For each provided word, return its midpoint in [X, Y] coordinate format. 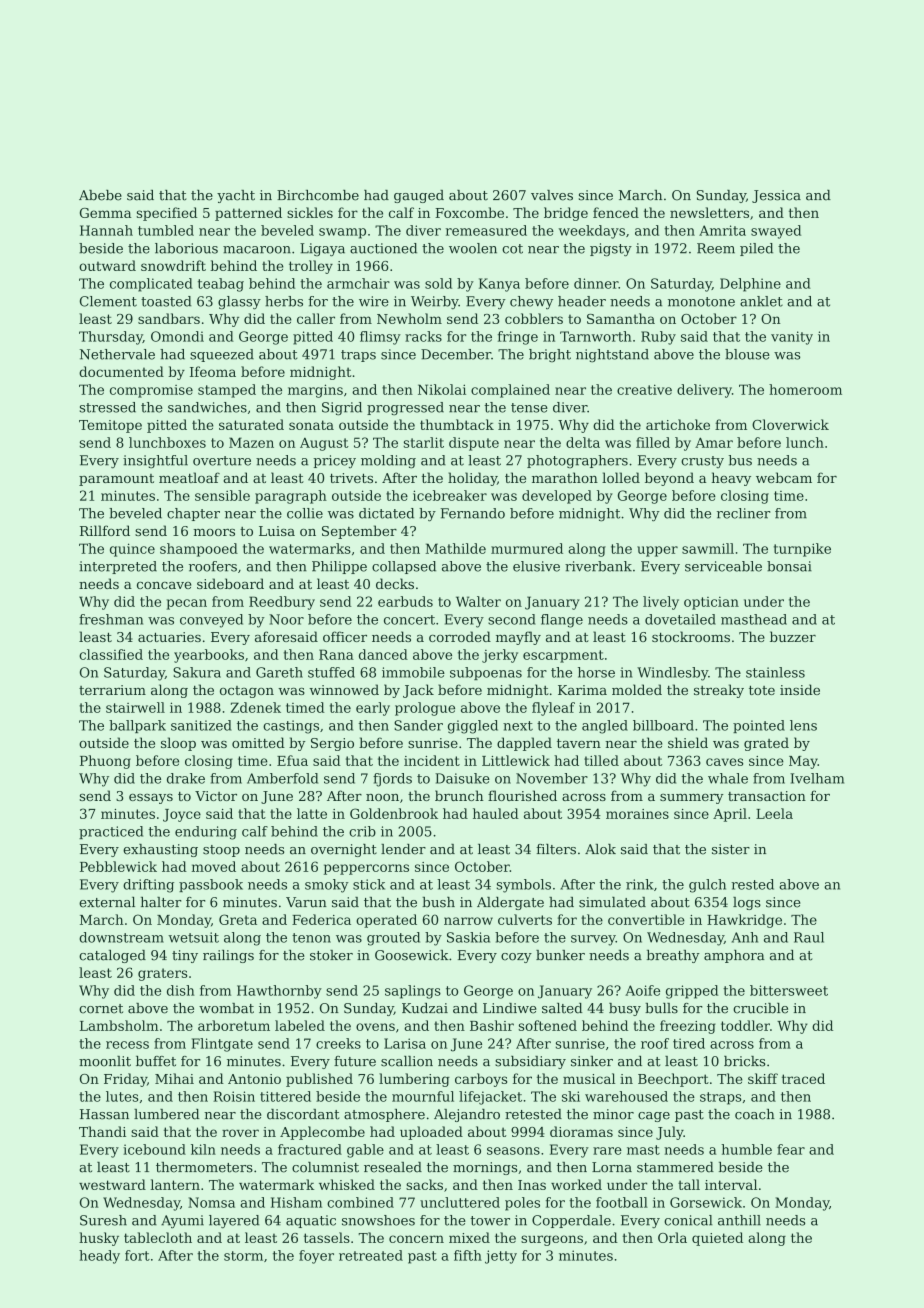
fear [791, 1149]
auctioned [383, 248]
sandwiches [207, 407]
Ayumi [182, 1221]
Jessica [776, 196]
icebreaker [450, 495]
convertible [646, 919]
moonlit [105, 1061]
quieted [717, 1239]
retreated [371, 1255]
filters [556, 849]
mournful [423, 1096]
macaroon [257, 250]
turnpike [802, 550]
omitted [258, 742]
